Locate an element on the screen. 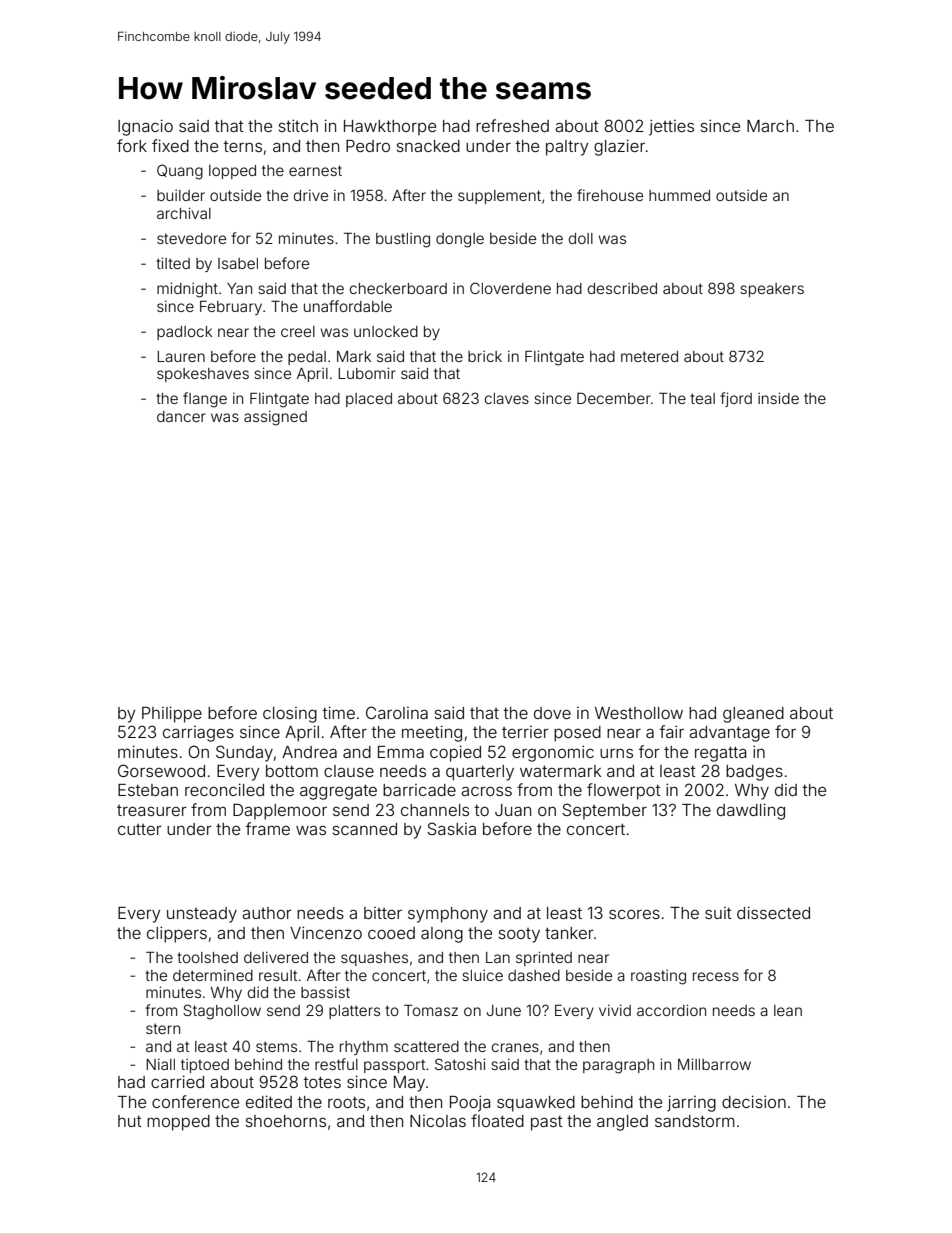 This screenshot has height=1233, width=952. lopped is located at coordinates (232, 172).
